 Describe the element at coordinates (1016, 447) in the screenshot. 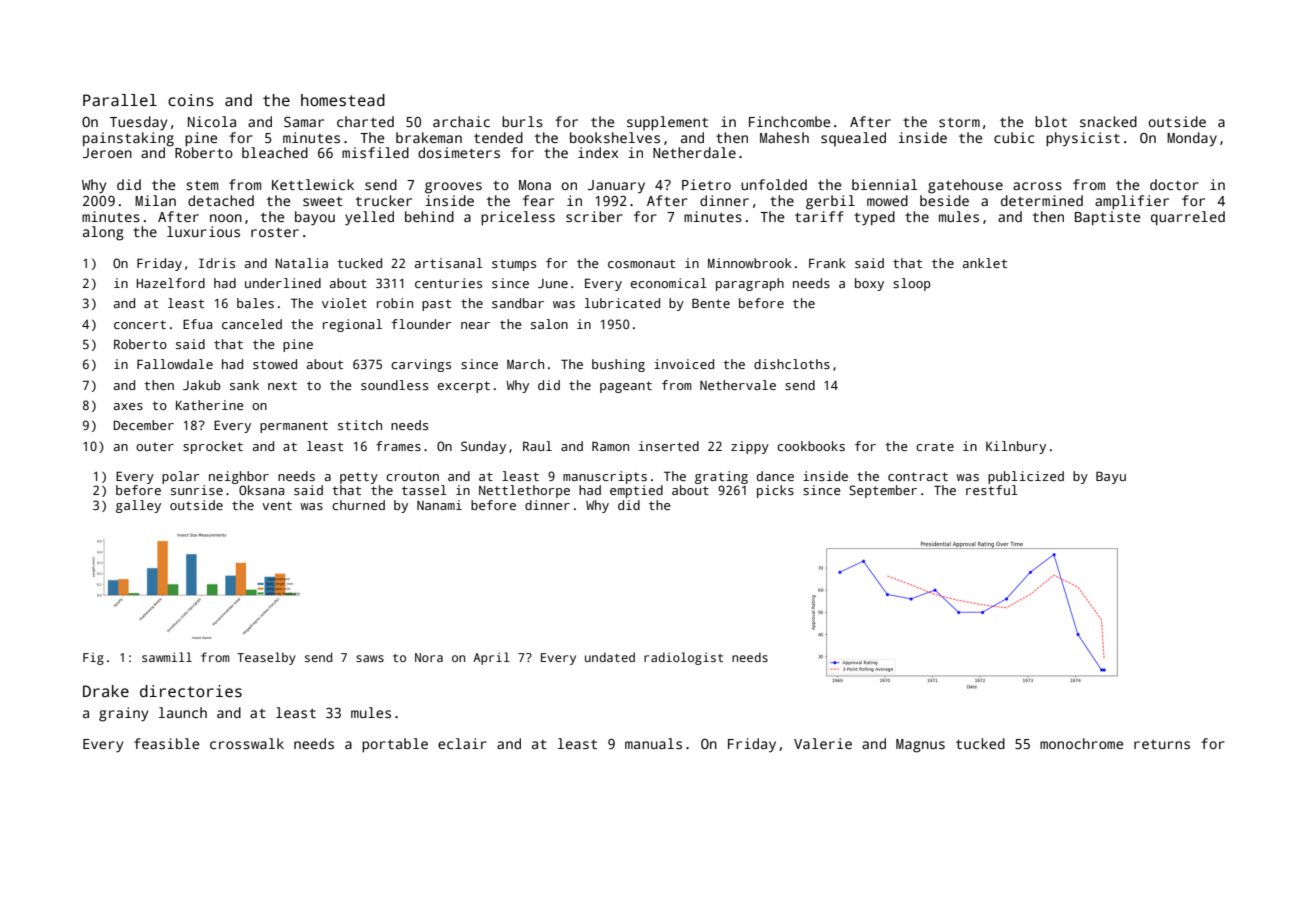

I see `Kilnbury` at that location.
